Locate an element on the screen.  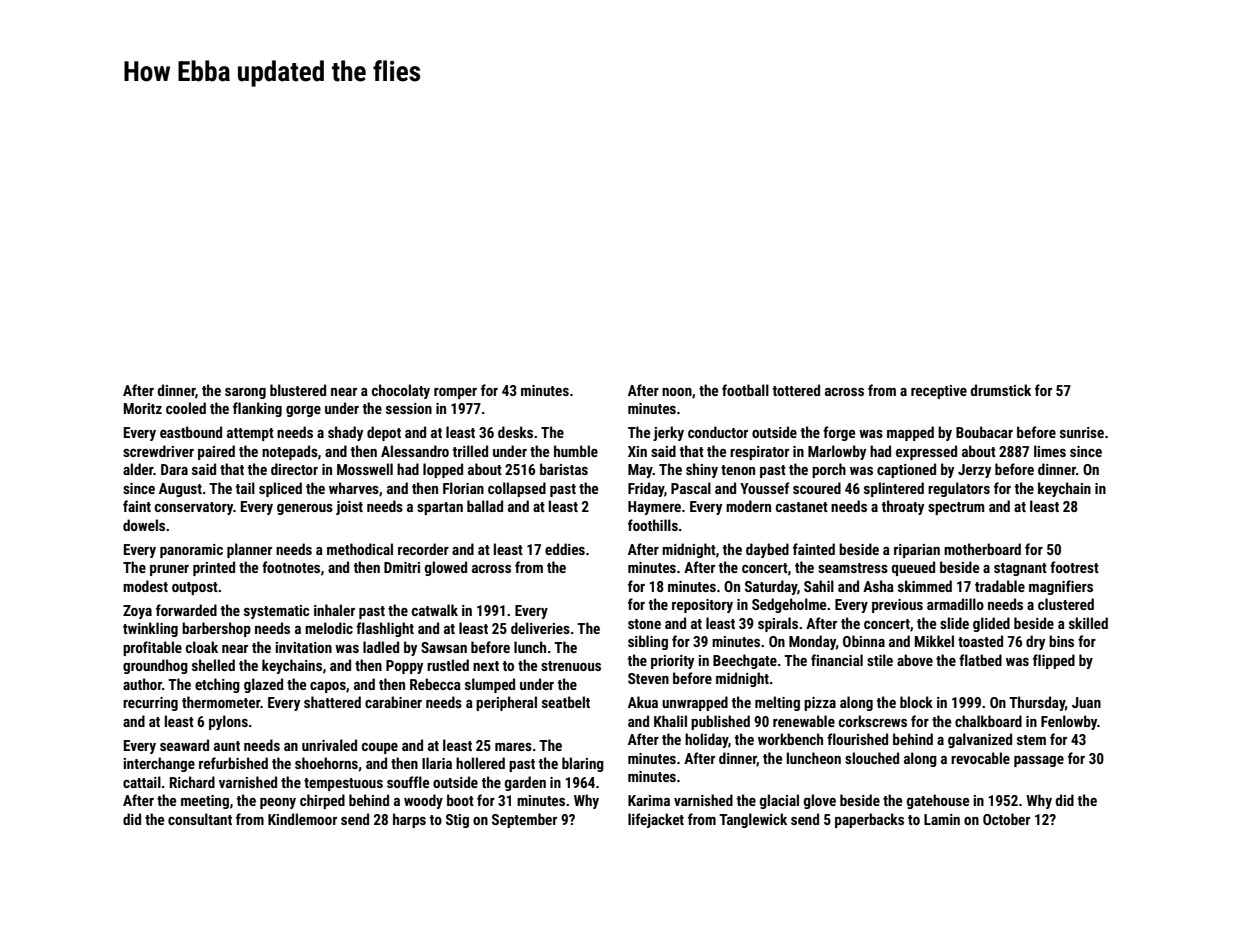
sunrise is located at coordinates (1082, 432).
